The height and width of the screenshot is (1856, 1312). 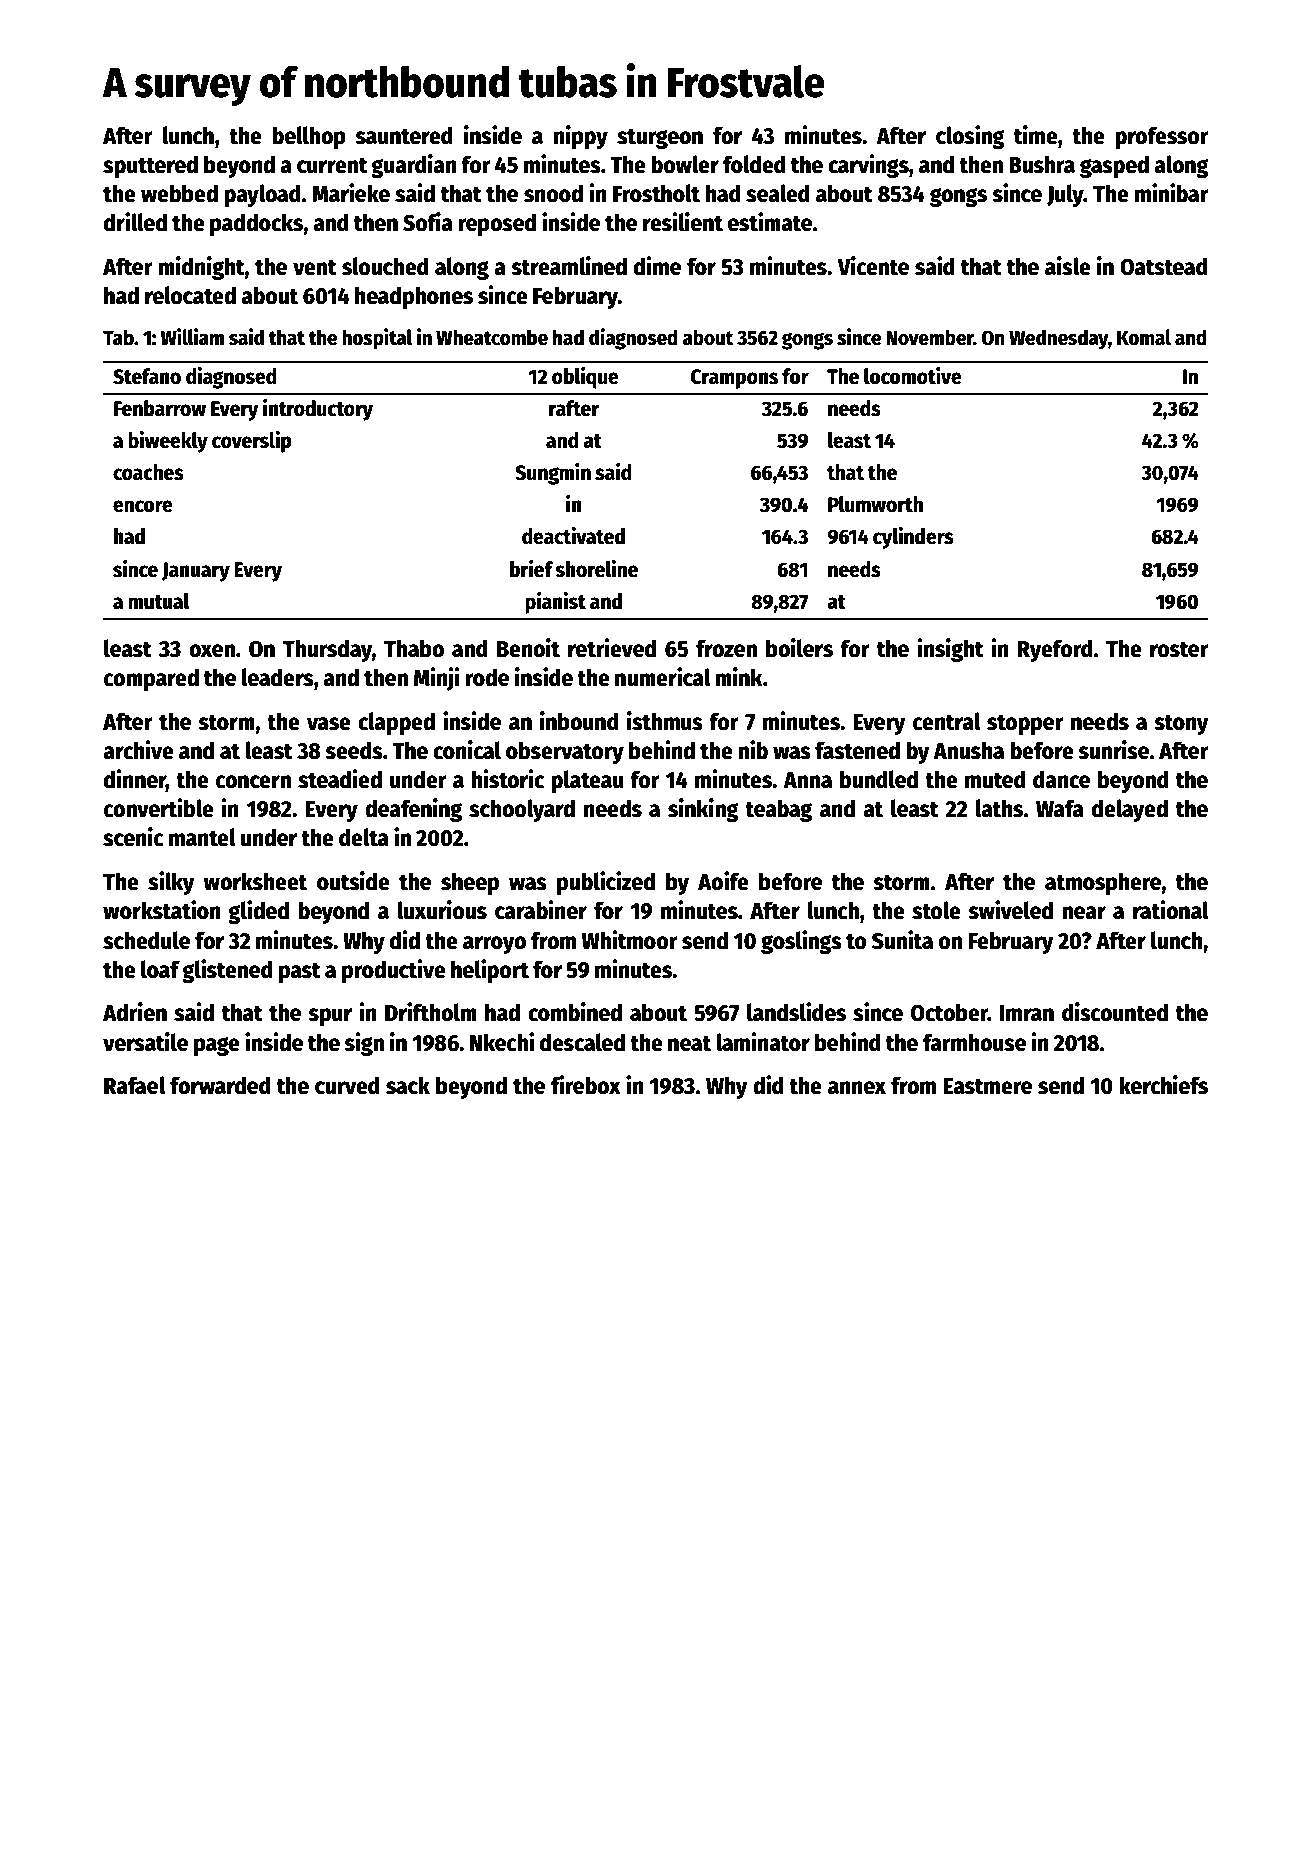 I want to click on schedule, so click(x=146, y=940).
